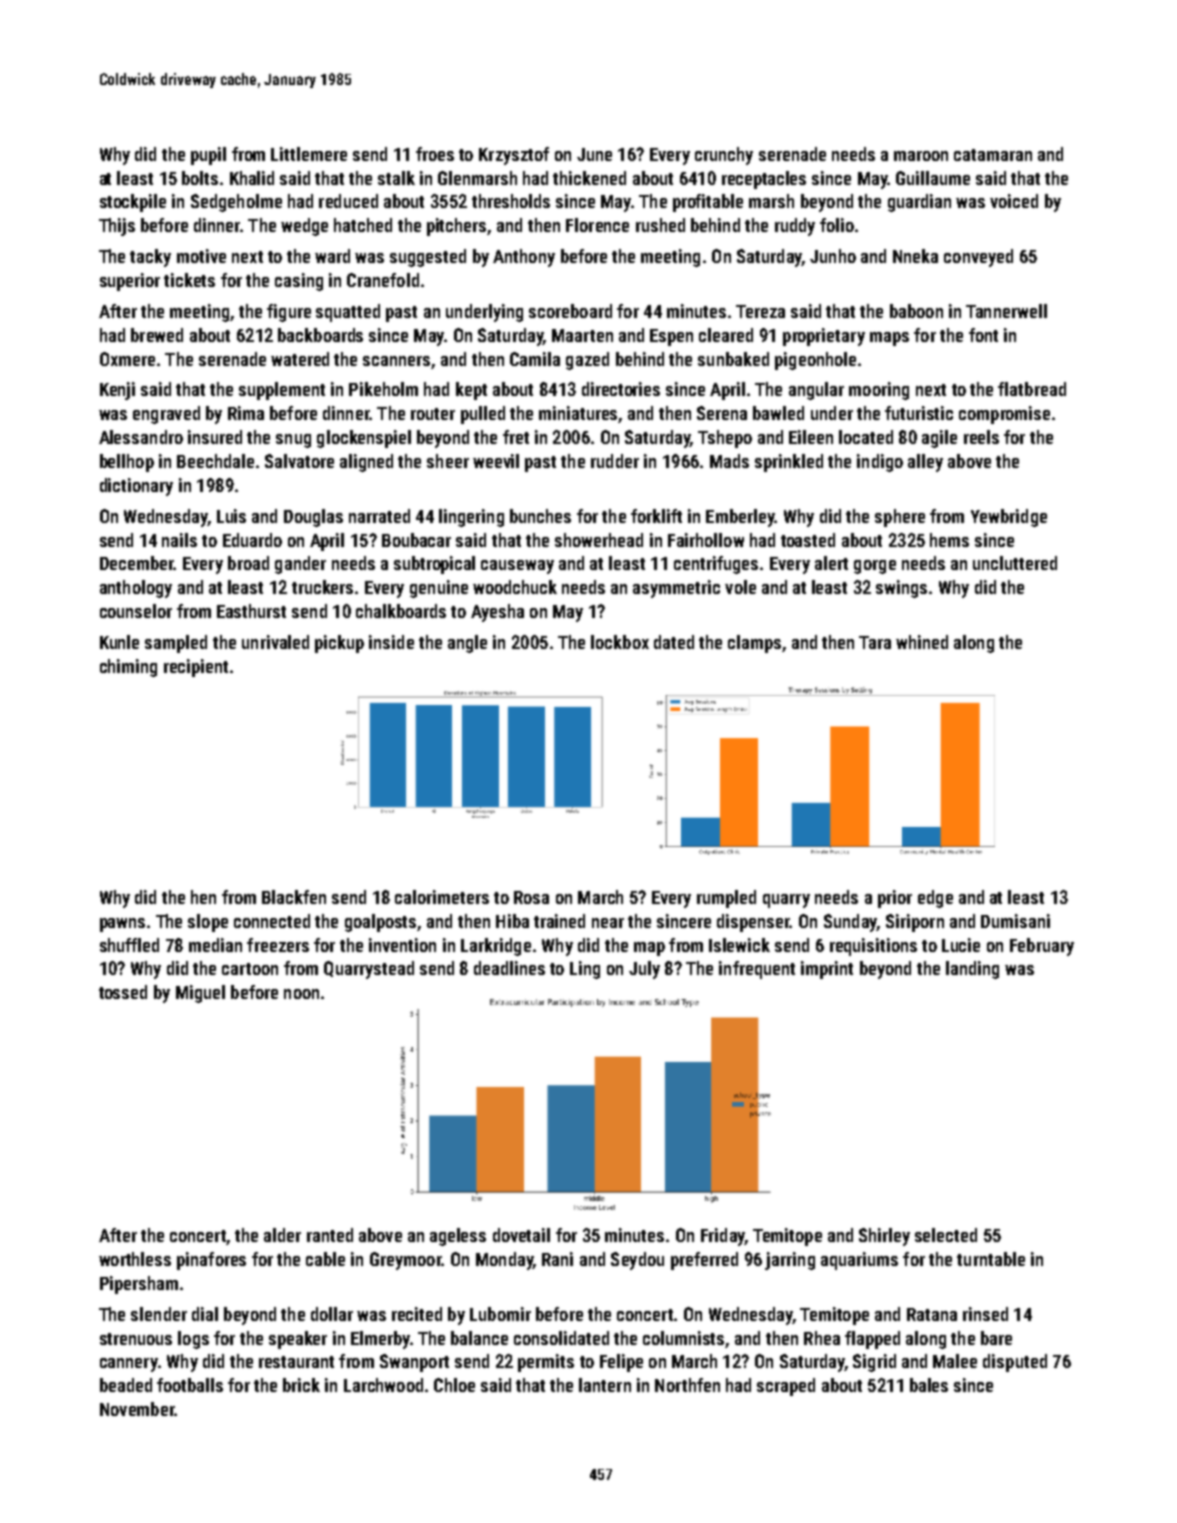  What do you see at coordinates (448, 461) in the document?
I see `sheer` at bounding box center [448, 461].
